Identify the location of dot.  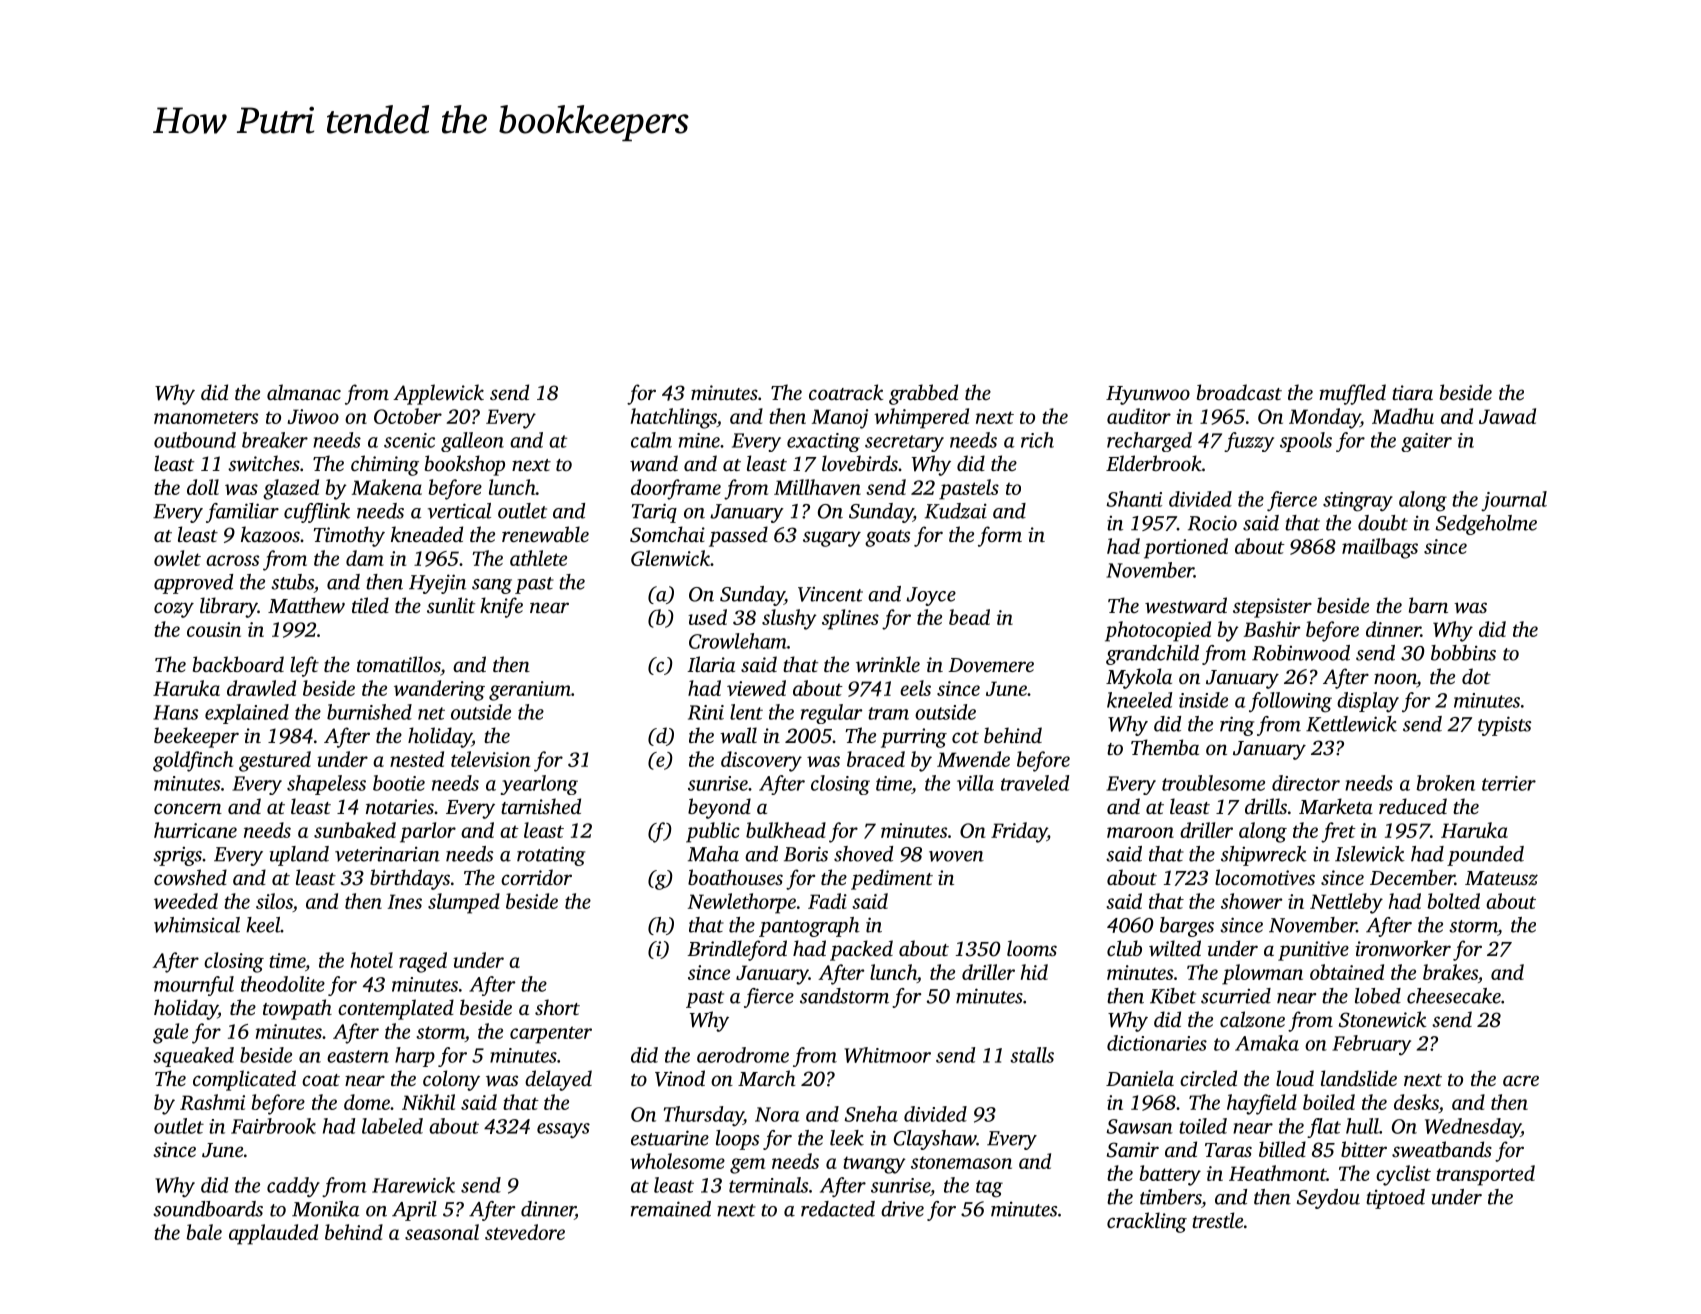
(1476, 676).
